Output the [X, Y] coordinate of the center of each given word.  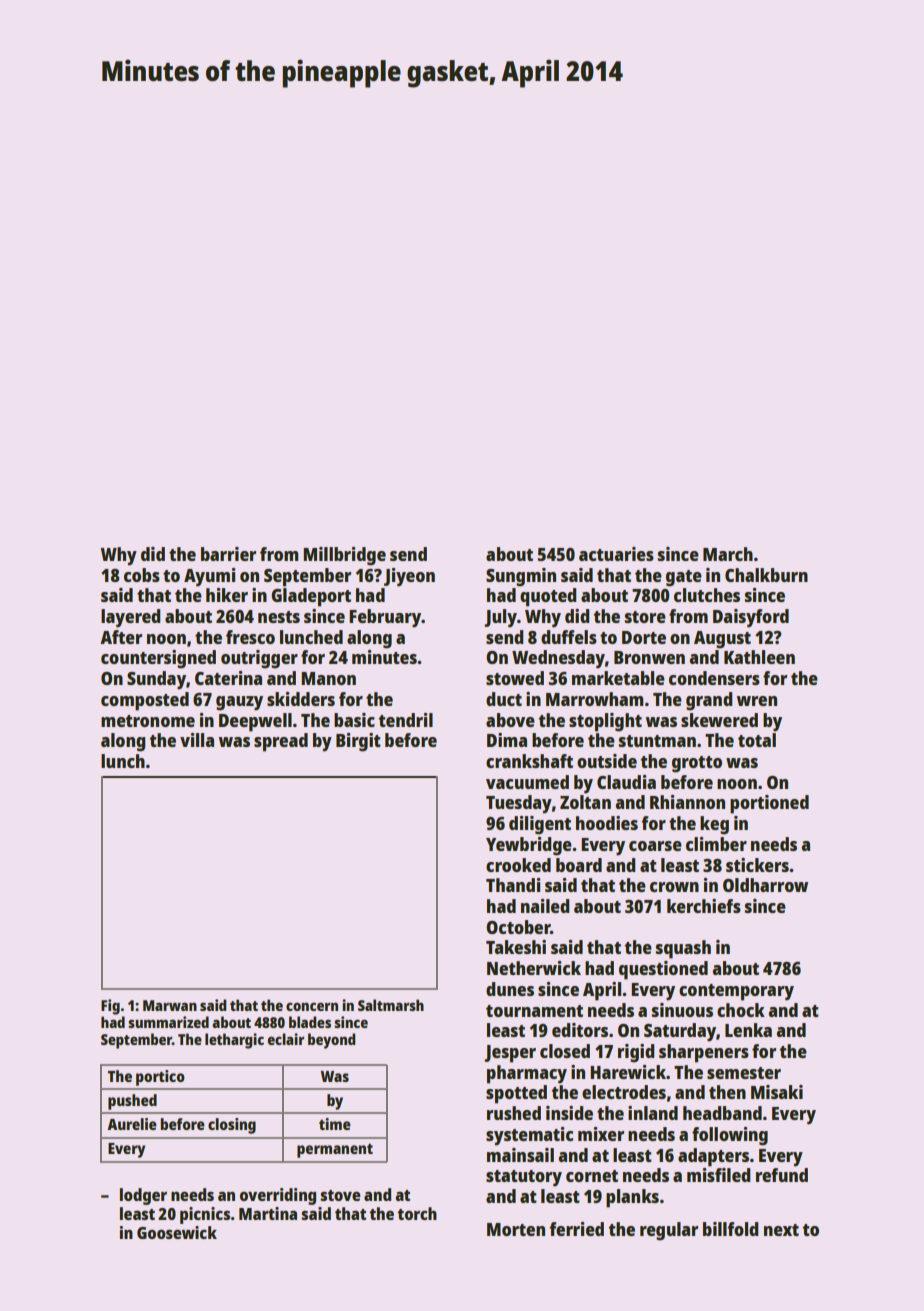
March [728, 554]
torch [417, 1213]
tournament [534, 1011]
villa [197, 740]
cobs [142, 575]
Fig [110, 1007]
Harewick [628, 1072]
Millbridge [344, 556]
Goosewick [177, 1232]
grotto [697, 764]
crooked [518, 865]
